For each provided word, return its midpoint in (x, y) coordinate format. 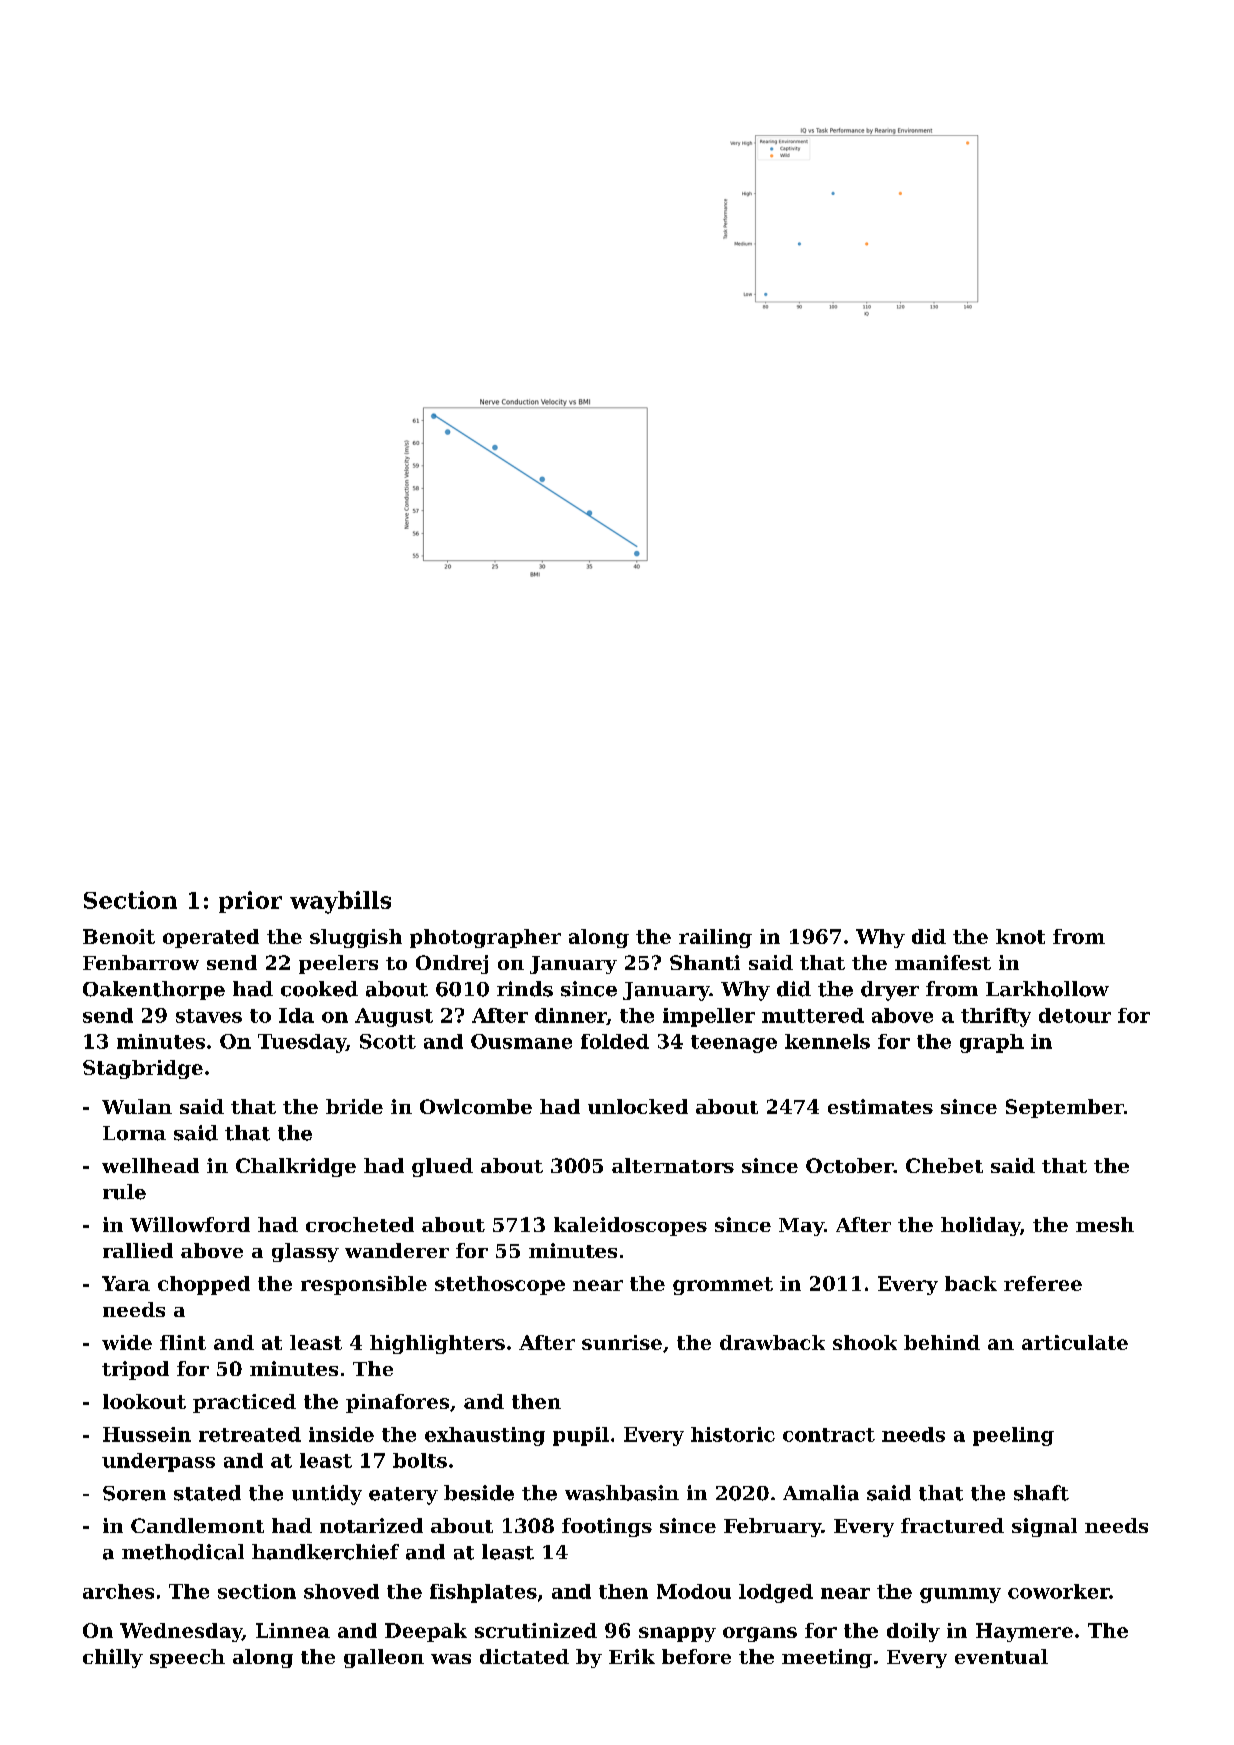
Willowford (190, 1224)
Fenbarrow (141, 962)
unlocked (638, 1106)
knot (1020, 936)
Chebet (944, 1165)
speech (187, 1658)
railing (715, 938)
